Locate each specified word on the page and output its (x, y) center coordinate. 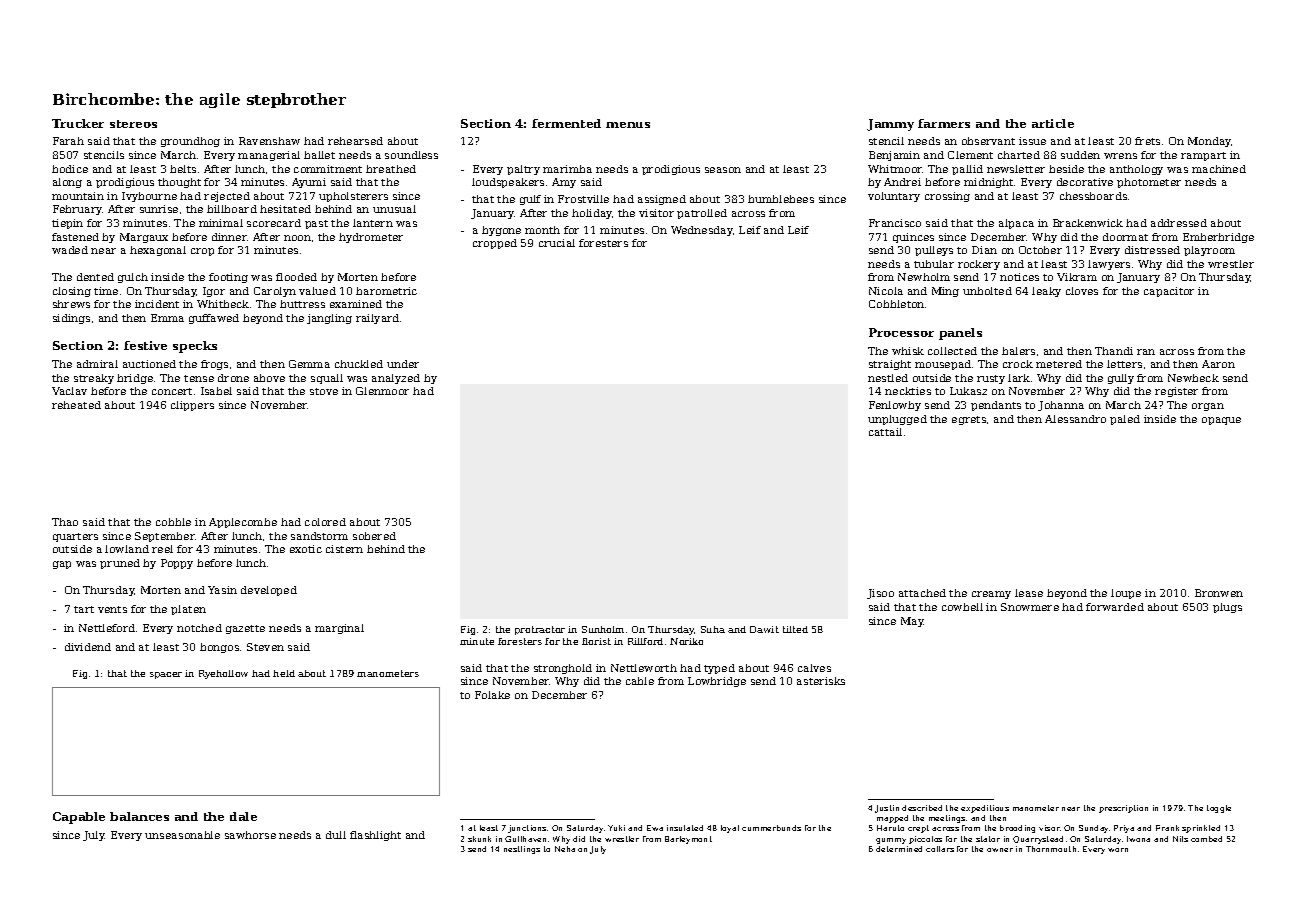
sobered (374, 536)
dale (243, 816)
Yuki (616, 828)
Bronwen (1219, 593)
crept (918, 829)
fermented (566, 123)
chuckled (359, 364)
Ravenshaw (269, 141)
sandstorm (319, 536)
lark (1019, 378)
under (403, 364)
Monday (1209, 142)
